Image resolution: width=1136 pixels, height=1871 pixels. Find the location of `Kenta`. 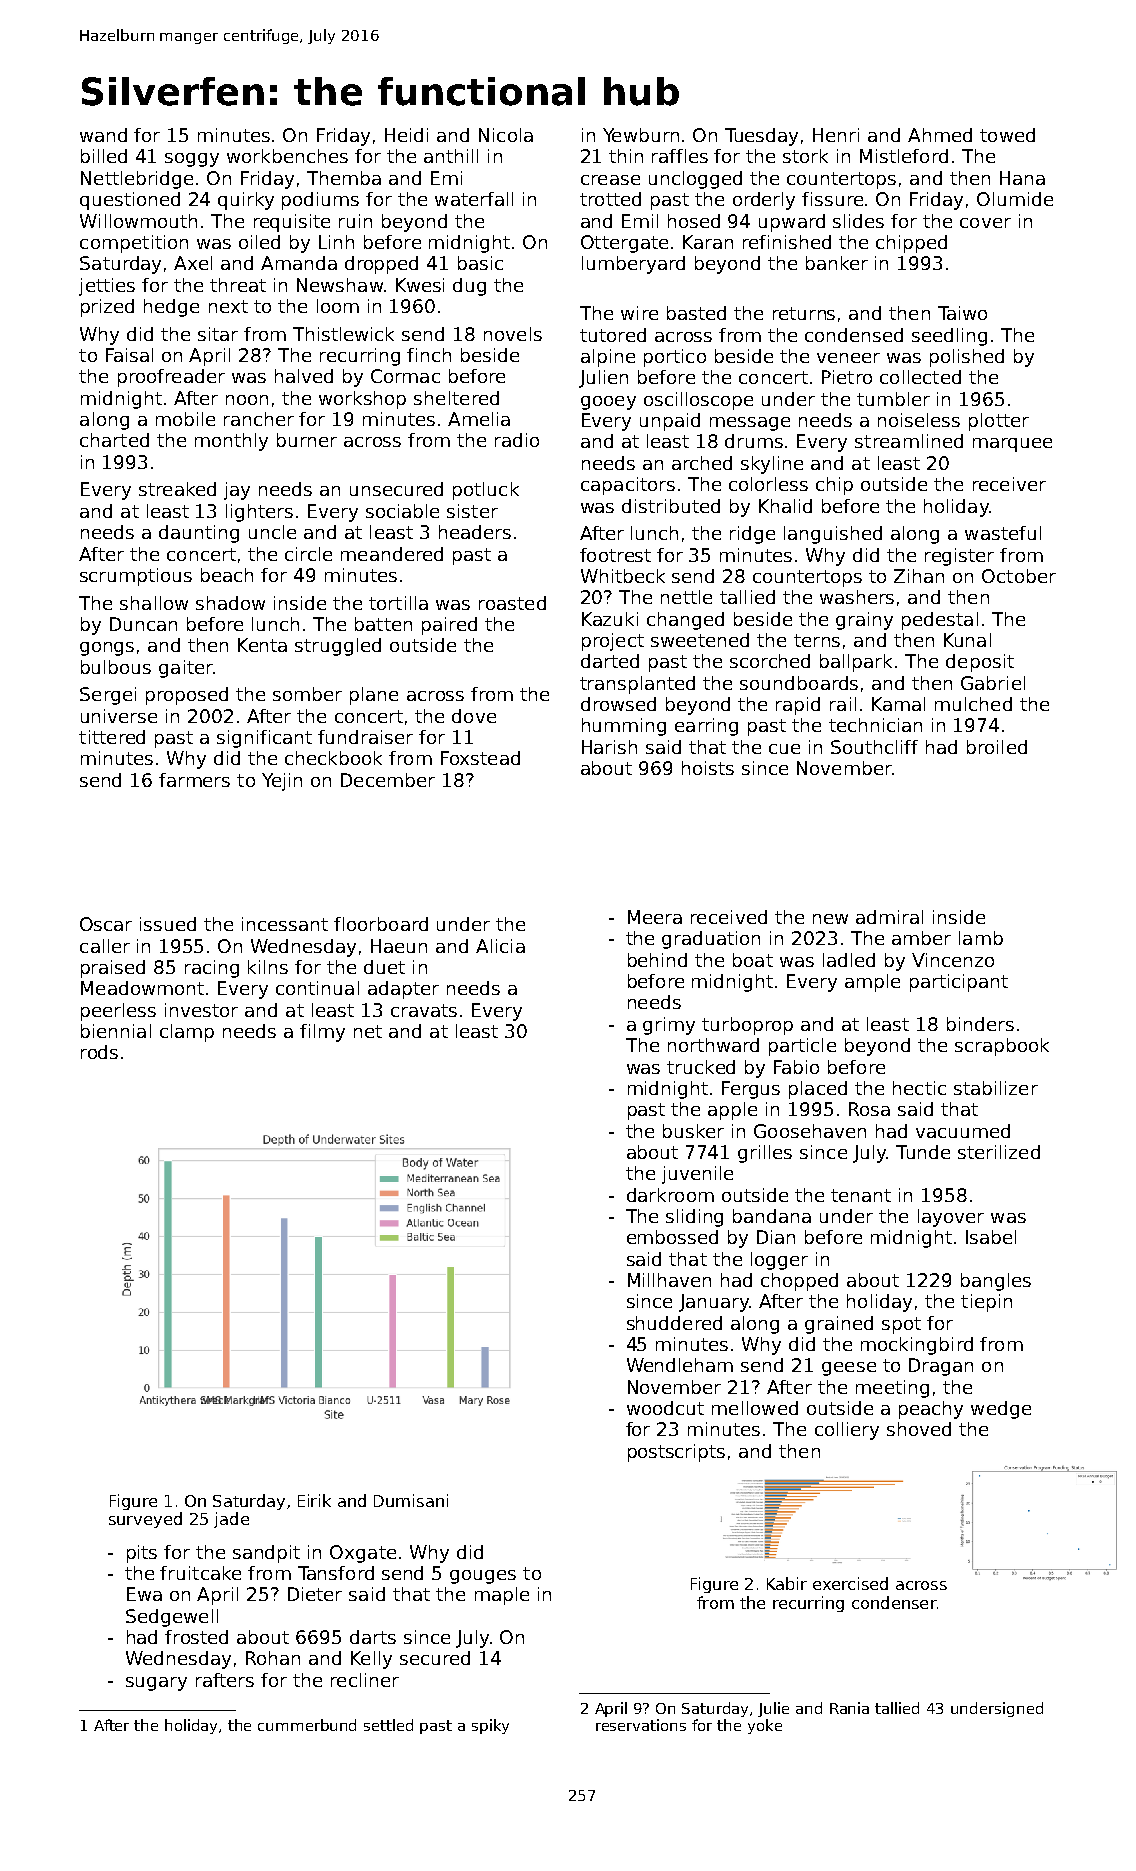

Kenta is located at coordinates (262, 645).
